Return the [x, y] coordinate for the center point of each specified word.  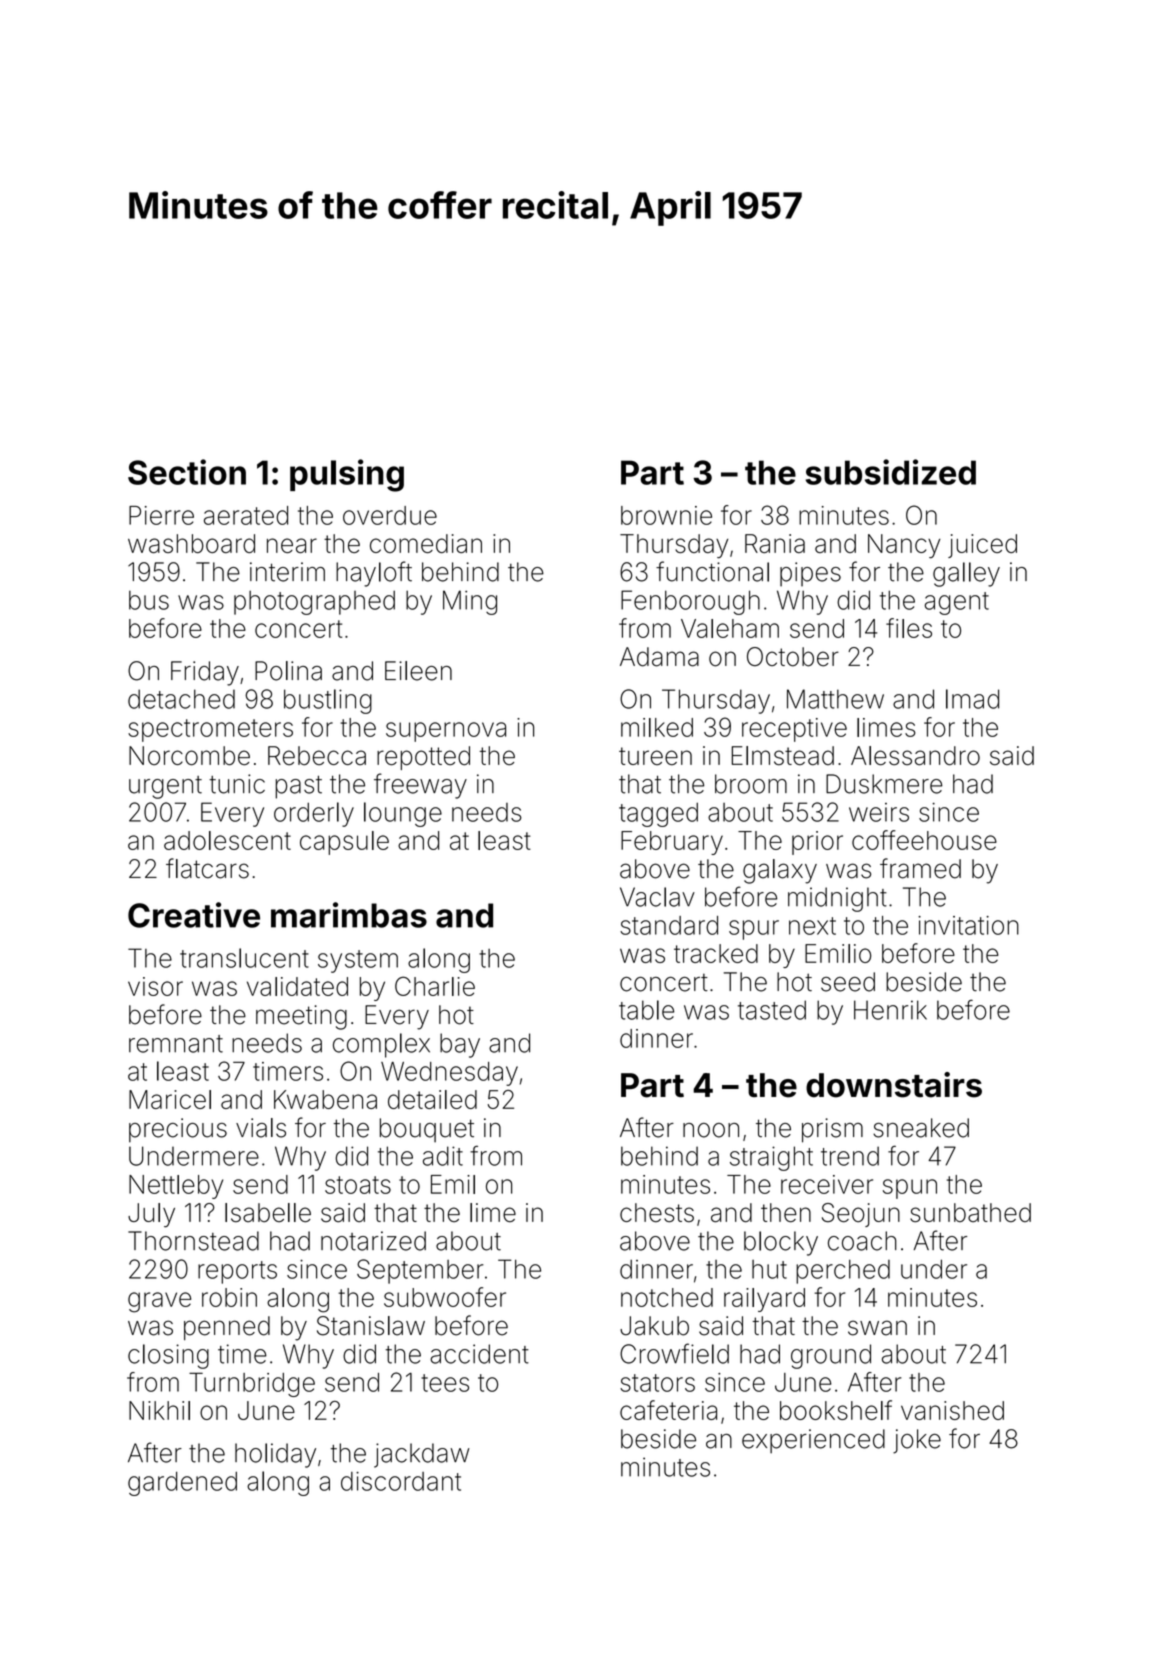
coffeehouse [924, 840]
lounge [403, 814]
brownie [666, 515]
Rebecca [317, 756]
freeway [420, 786]
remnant [176, 1044]
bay [460, 1045]
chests [657, 1213]
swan [877, 1328]
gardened [182, 1484]
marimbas [349, 915]
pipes [810, 574]
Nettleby [176, 1187]
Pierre [161, 515]
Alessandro [915, 756]
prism [832, 1130]
